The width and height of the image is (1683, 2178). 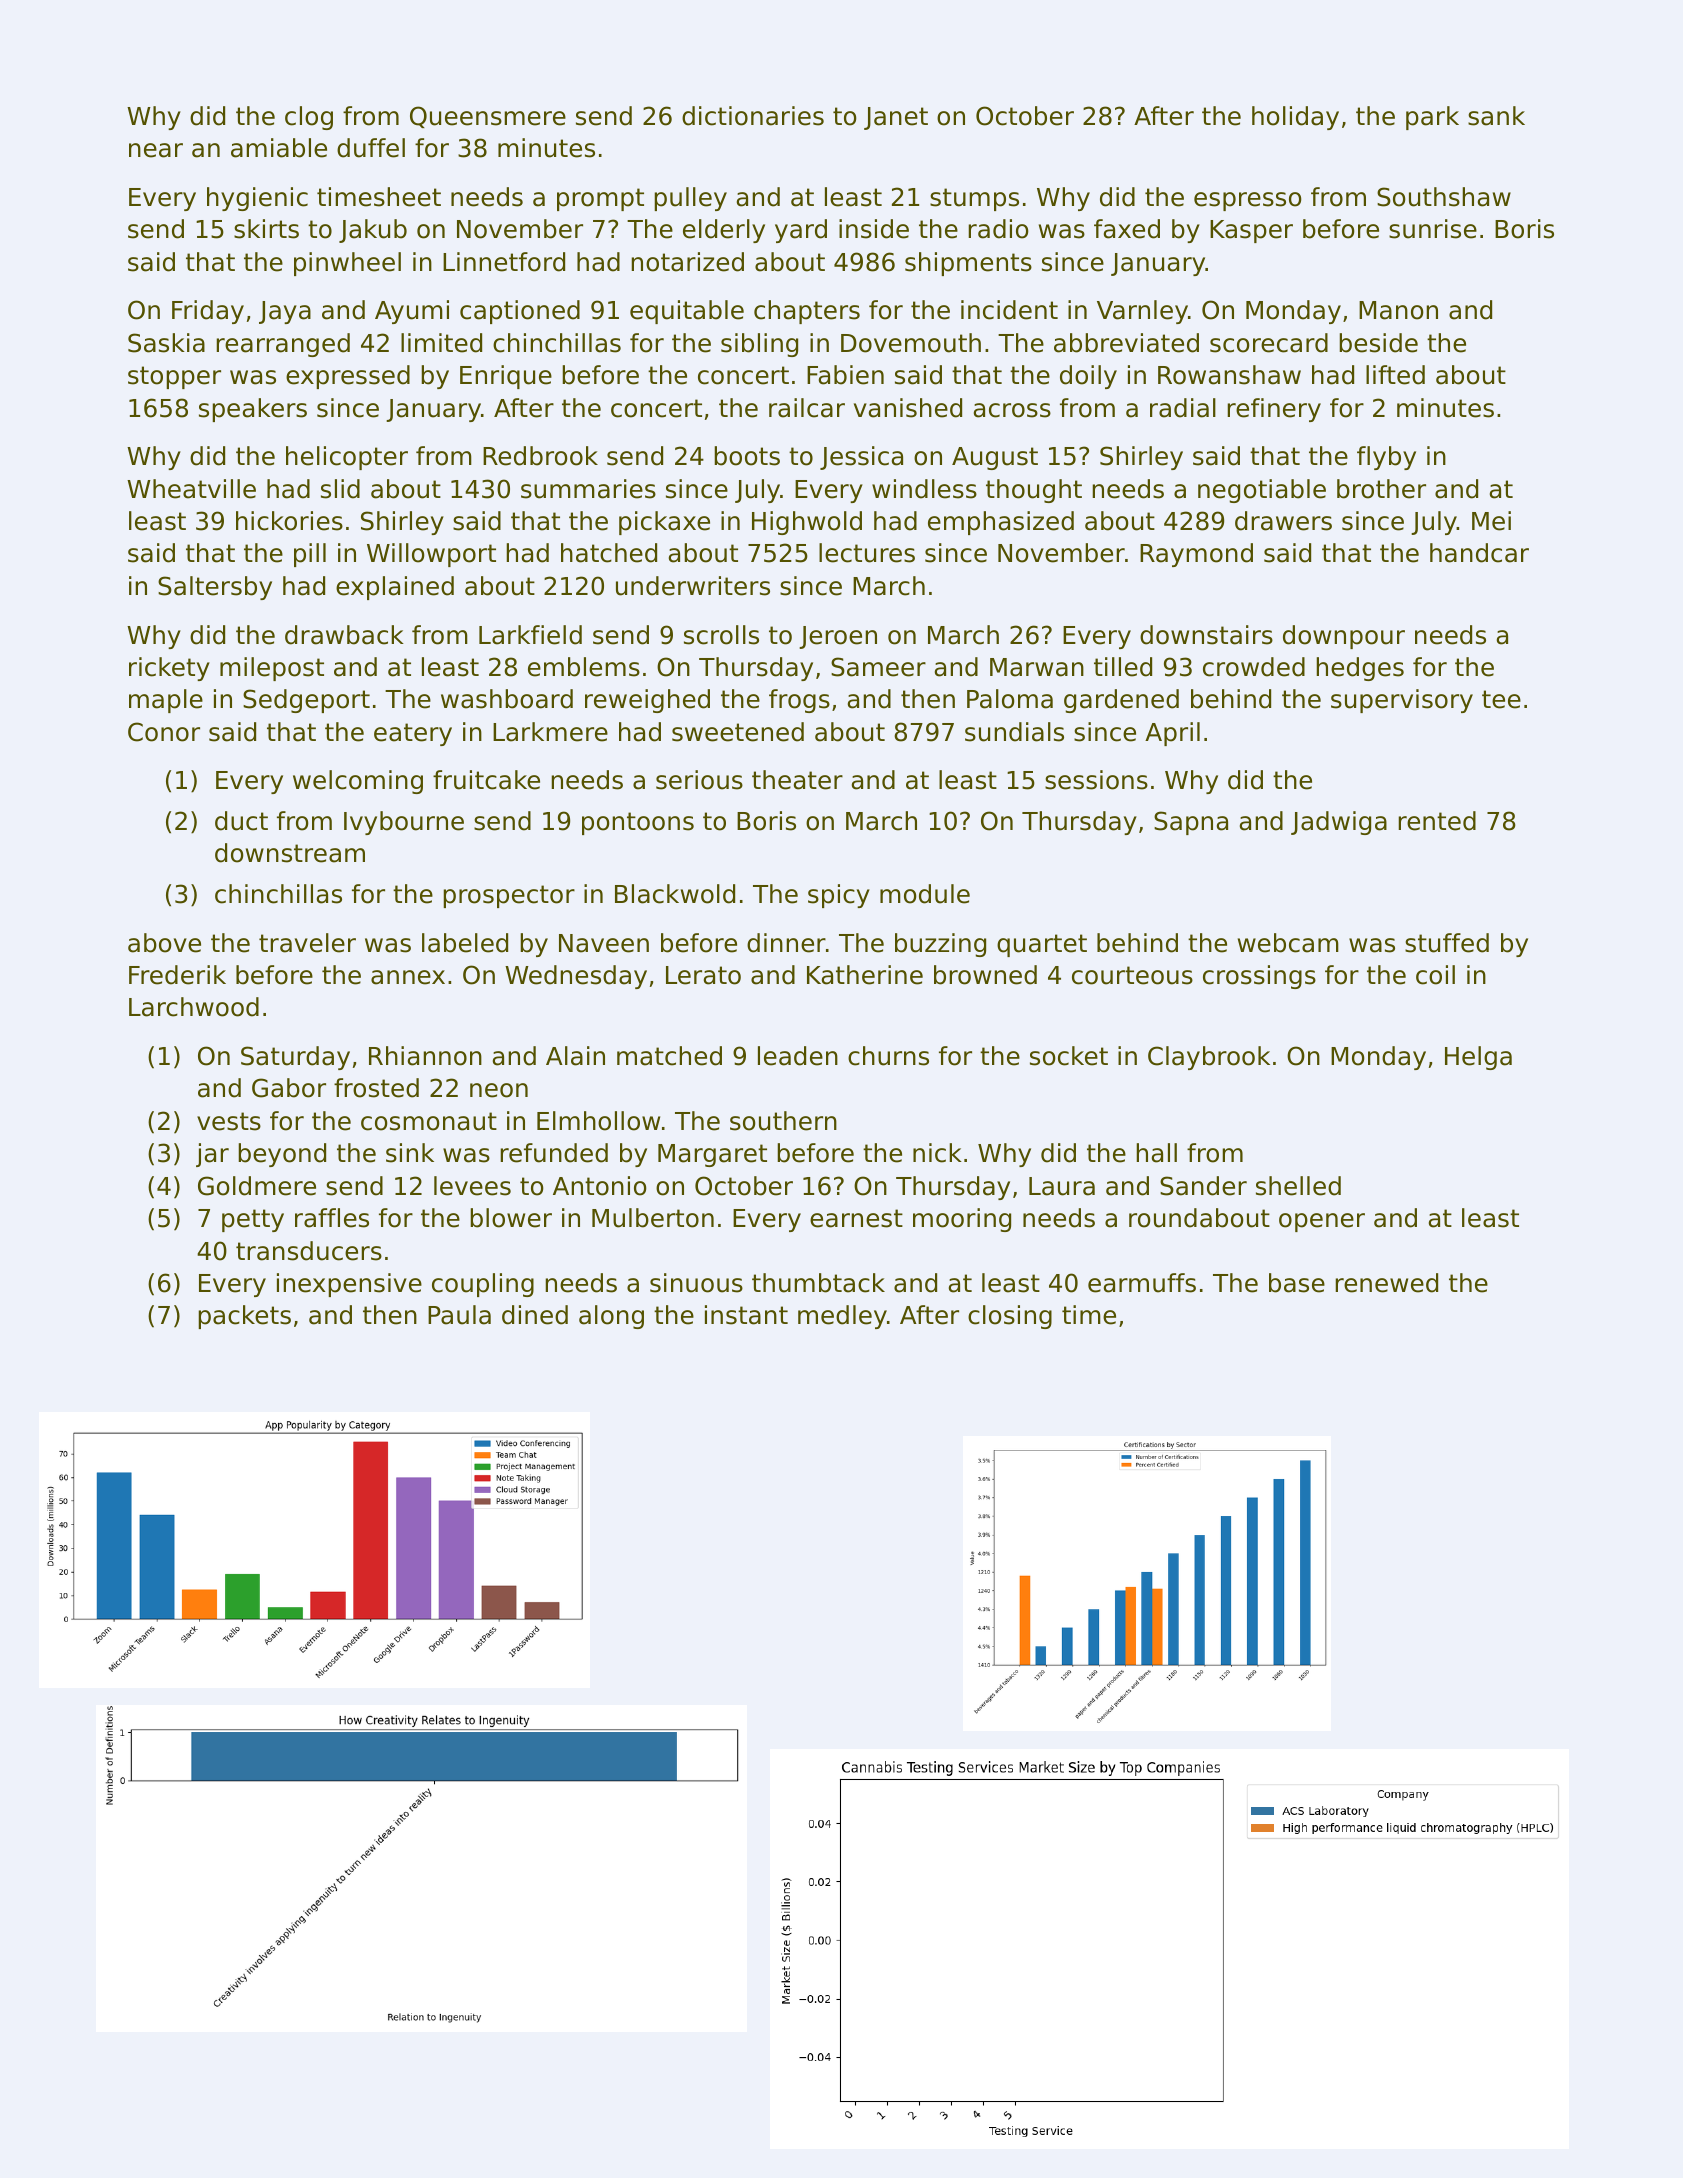 What do you see at coordinates (1496, 116) in the image?
I see `sank` at bounding box center [1496, 116].
